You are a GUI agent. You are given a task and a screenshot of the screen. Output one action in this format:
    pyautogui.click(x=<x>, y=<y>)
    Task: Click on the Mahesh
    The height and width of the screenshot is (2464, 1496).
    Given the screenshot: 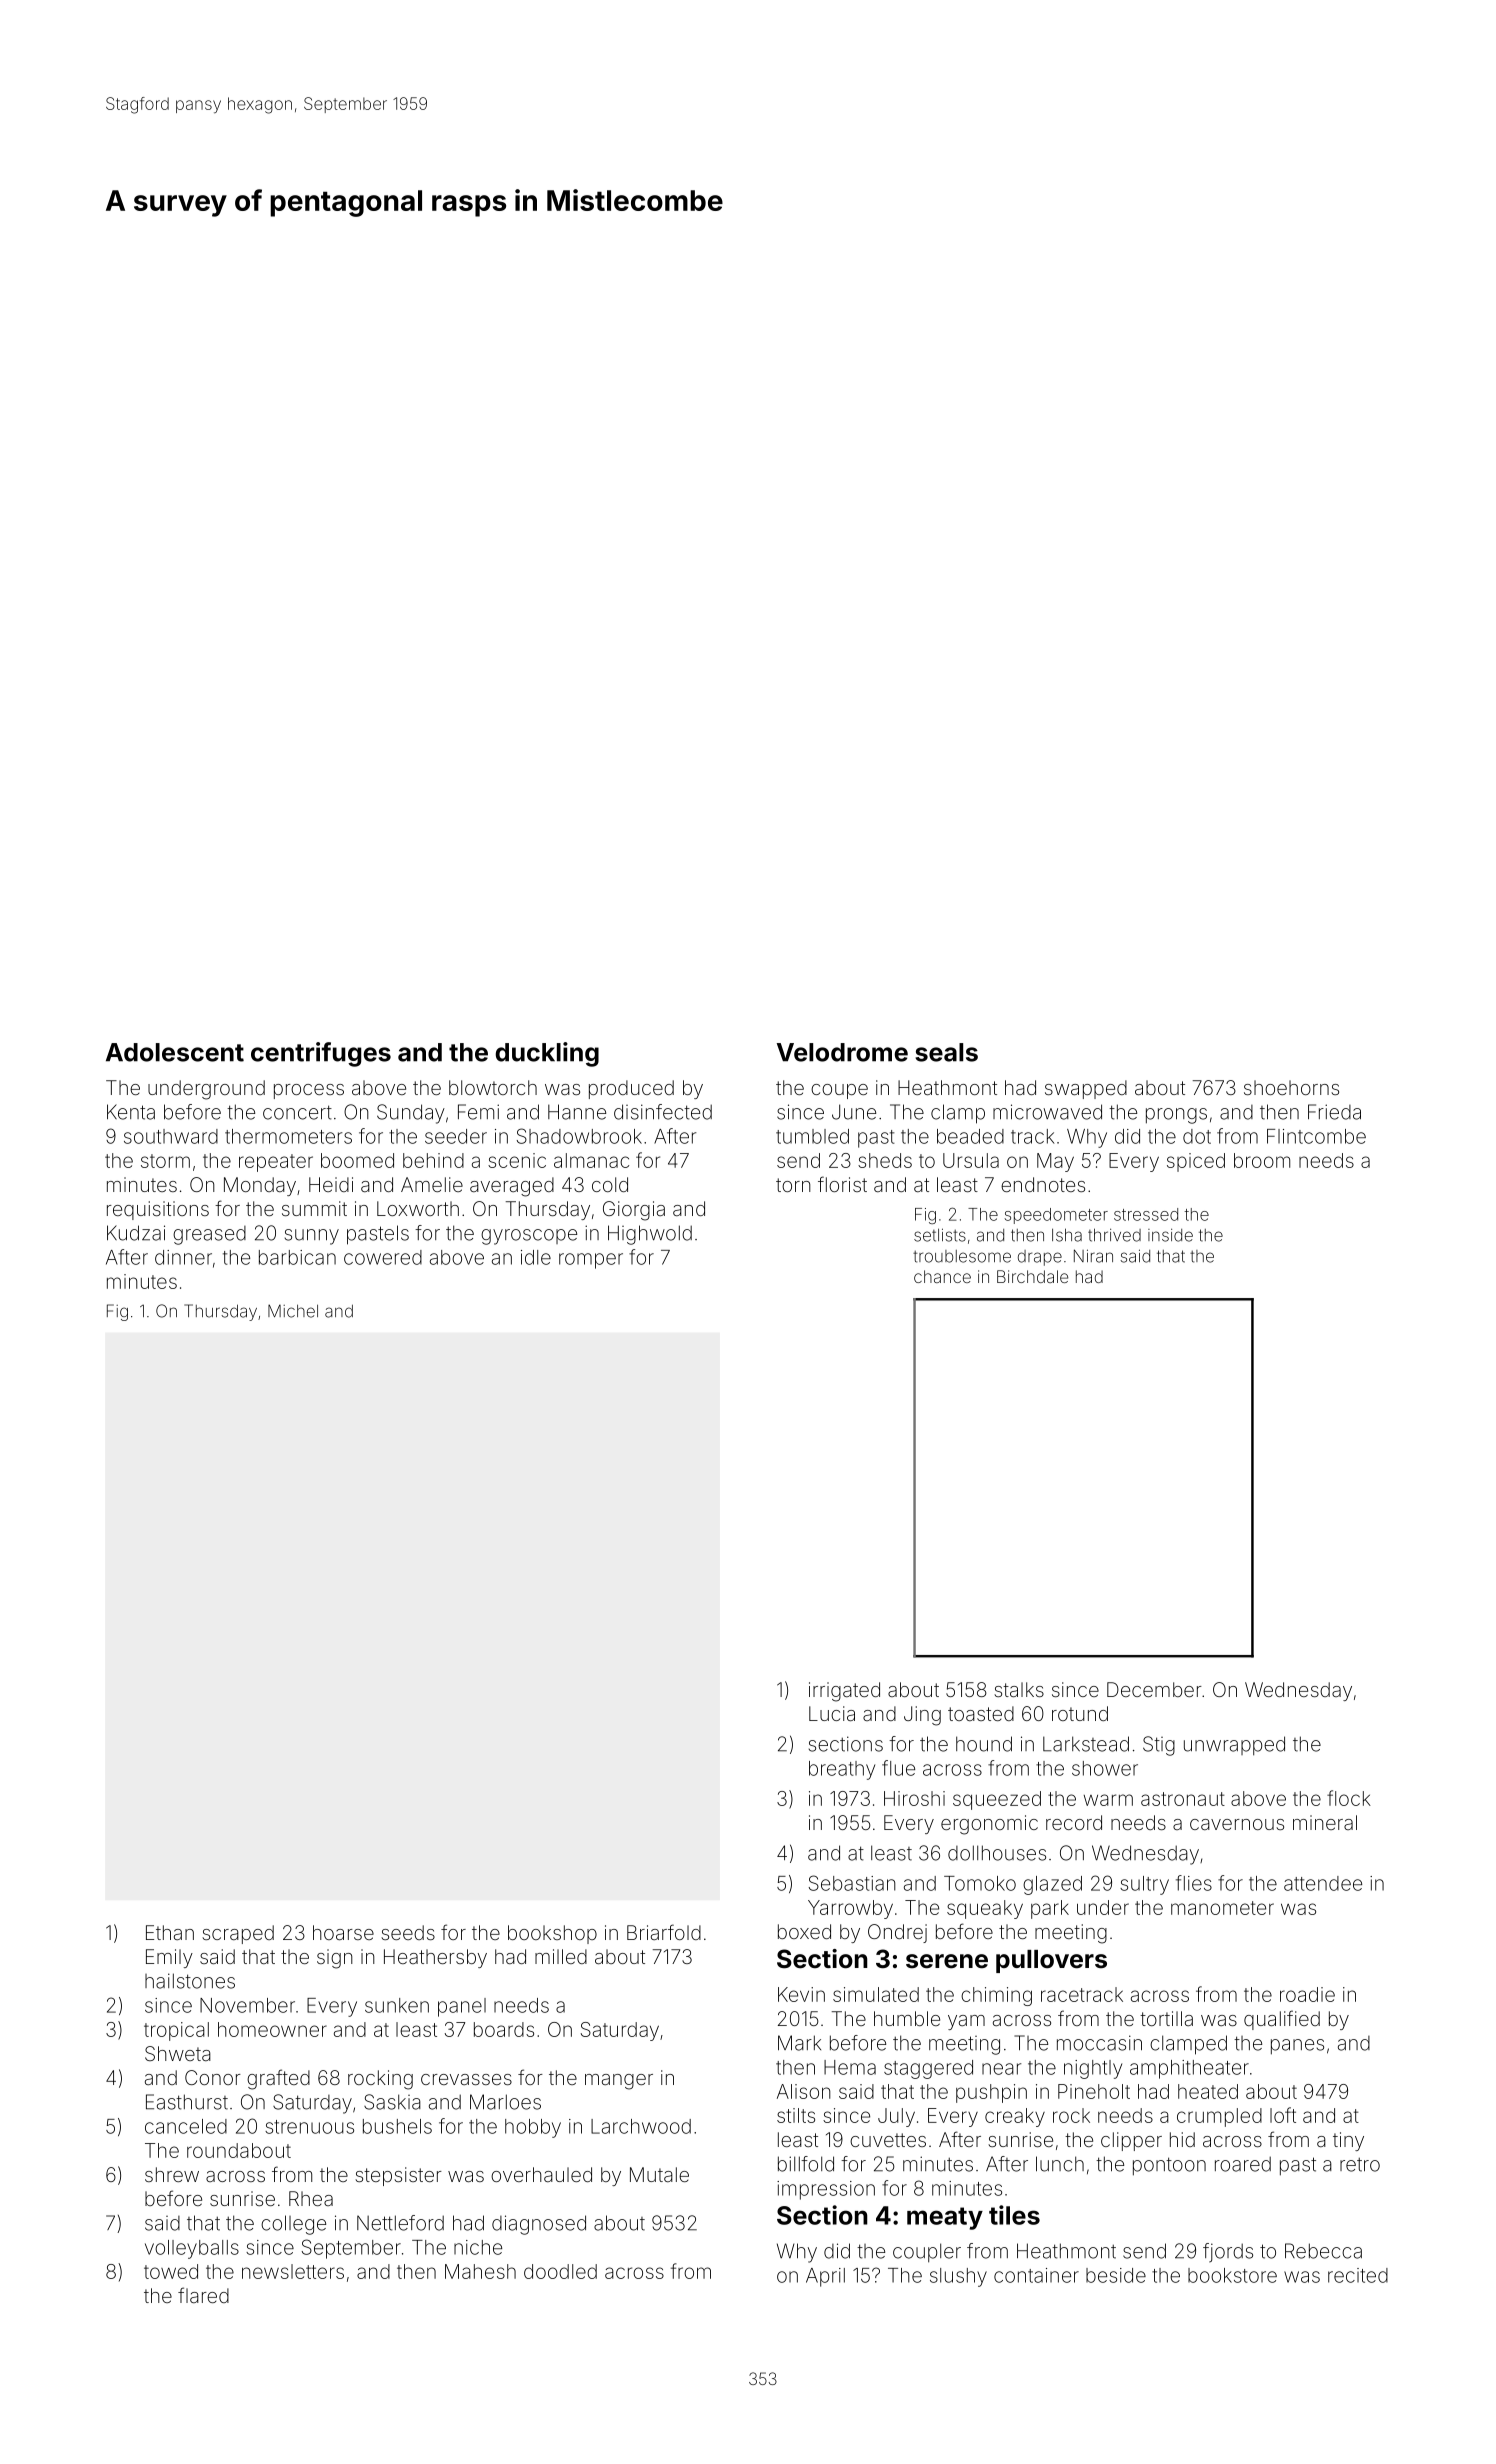 What is the action you would take?
    pyautogui.click(x=480, y=2271)
